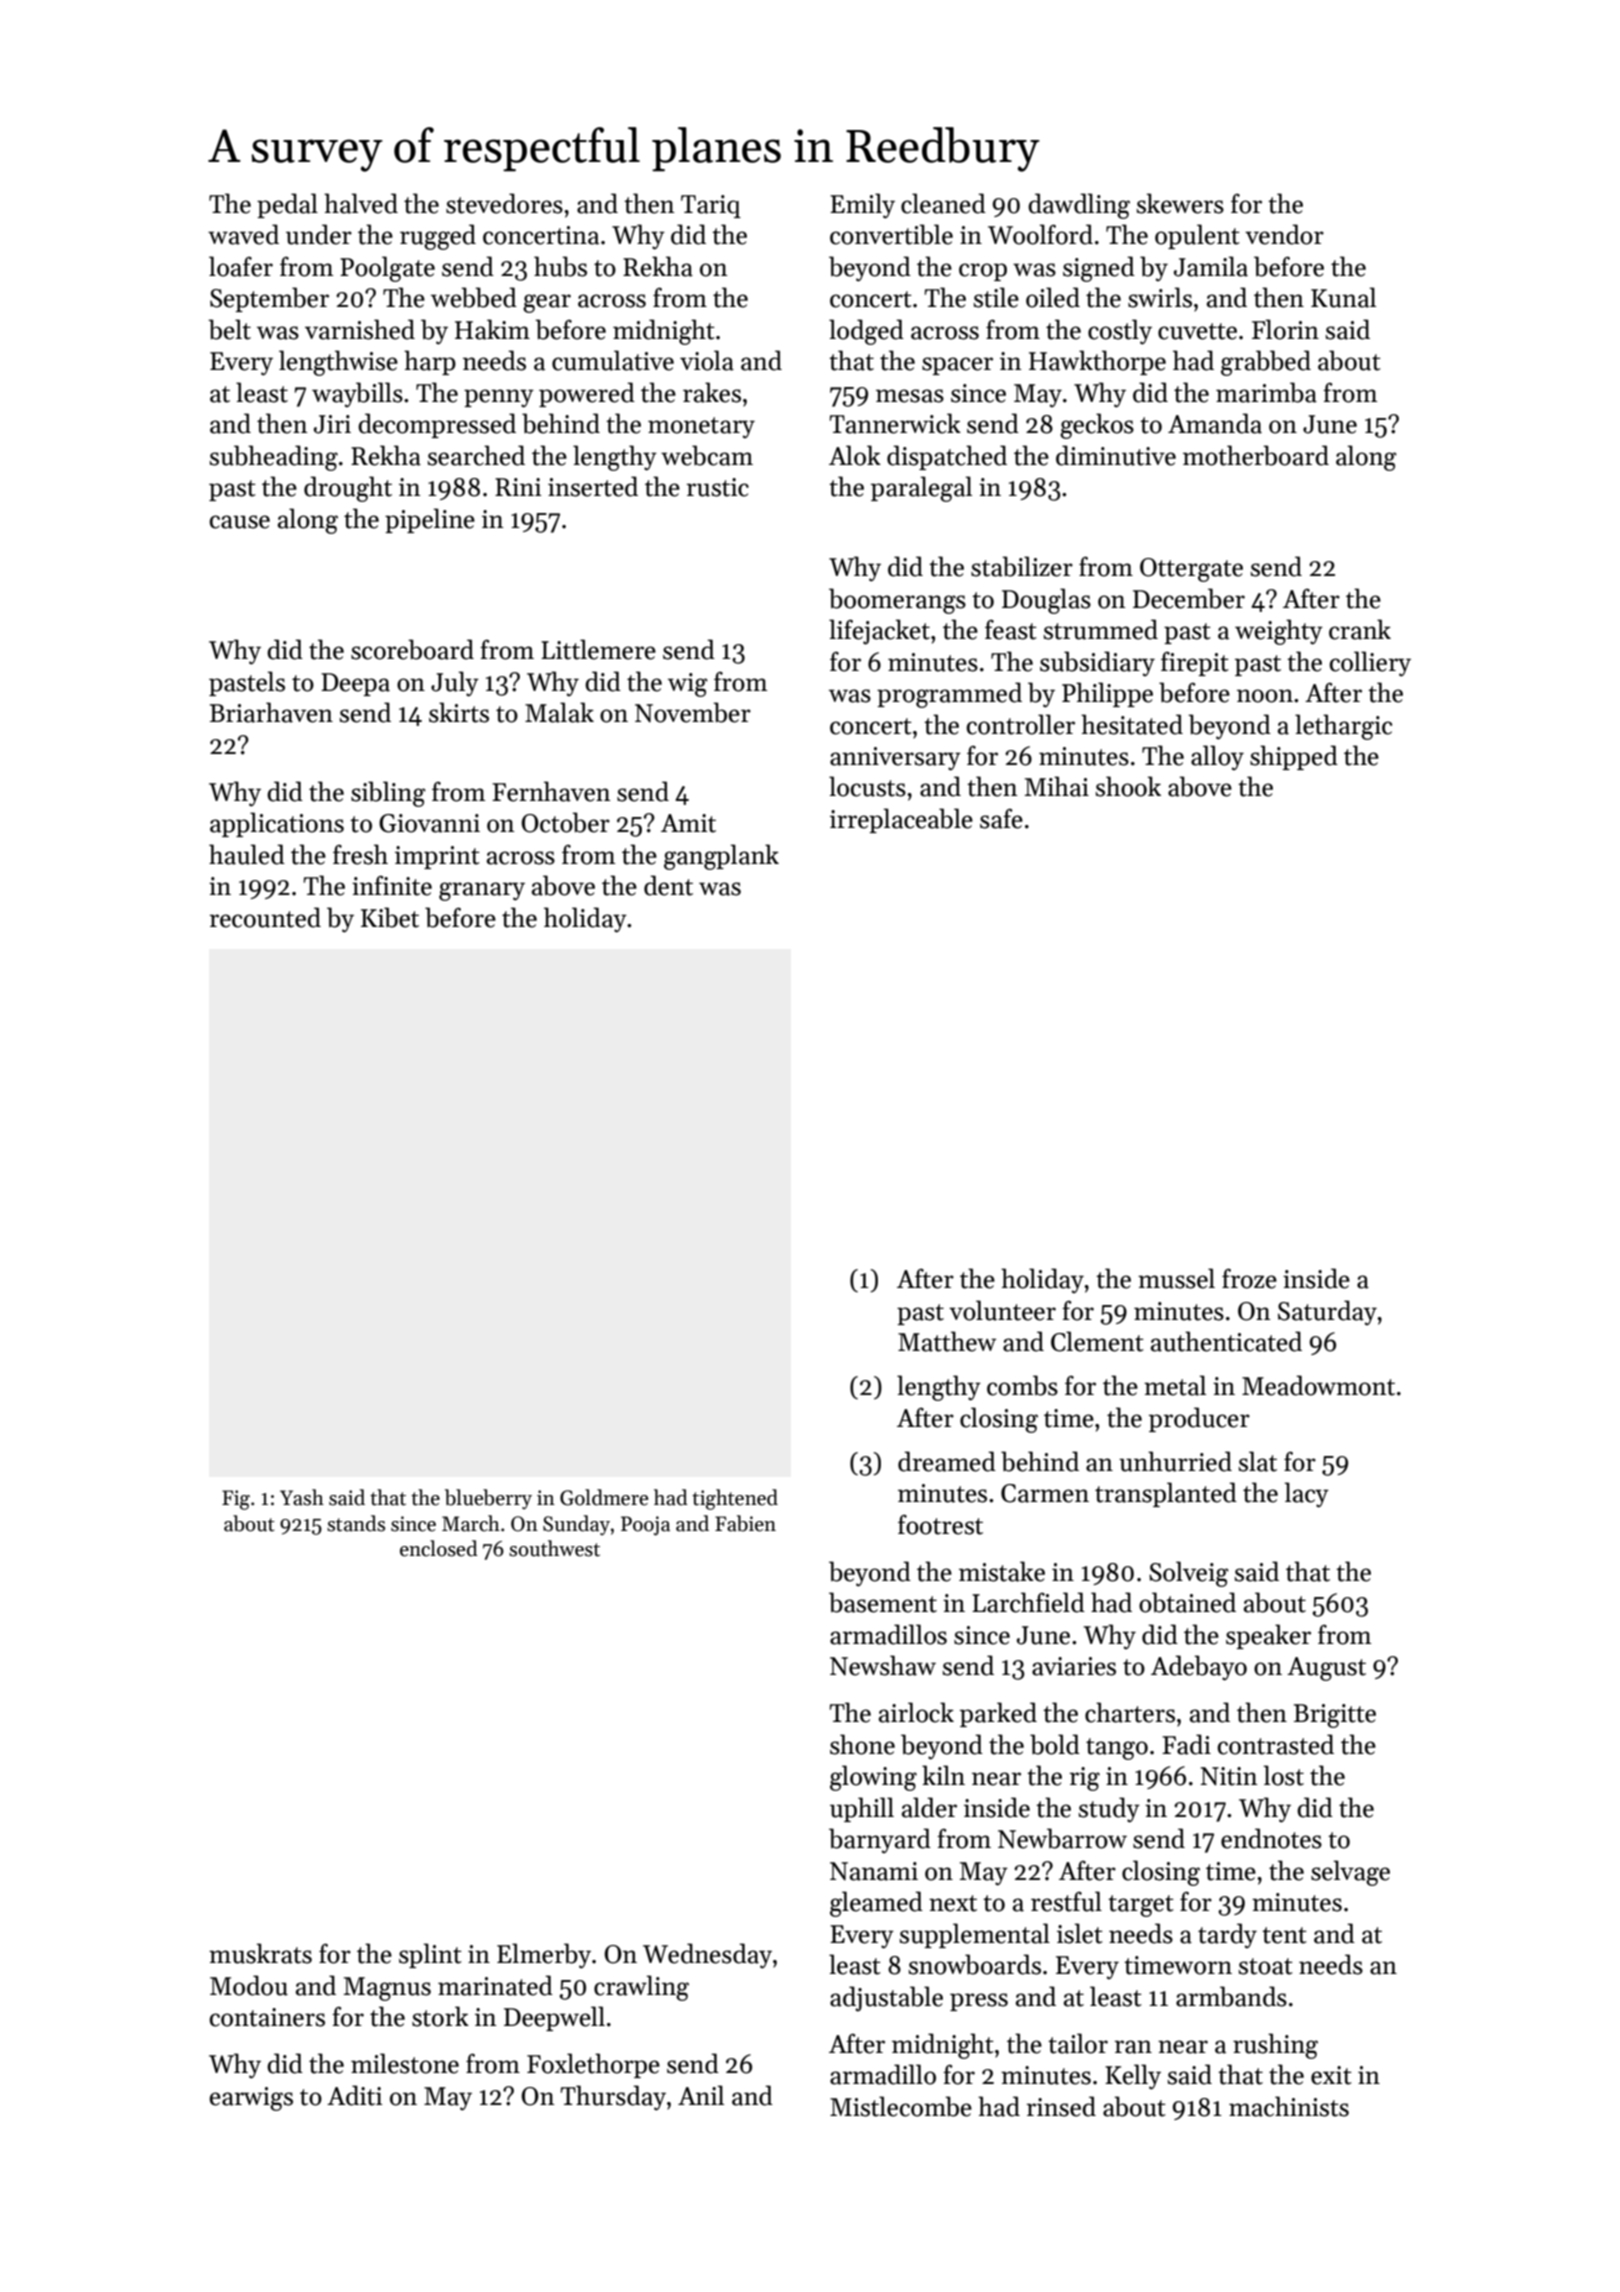 The height and width of the screenshot is (2292, 1620). What do you see at coordinates (1265, 1966) in the screenshot?
I see `stoat` at bounding box center [1265, 1966].
